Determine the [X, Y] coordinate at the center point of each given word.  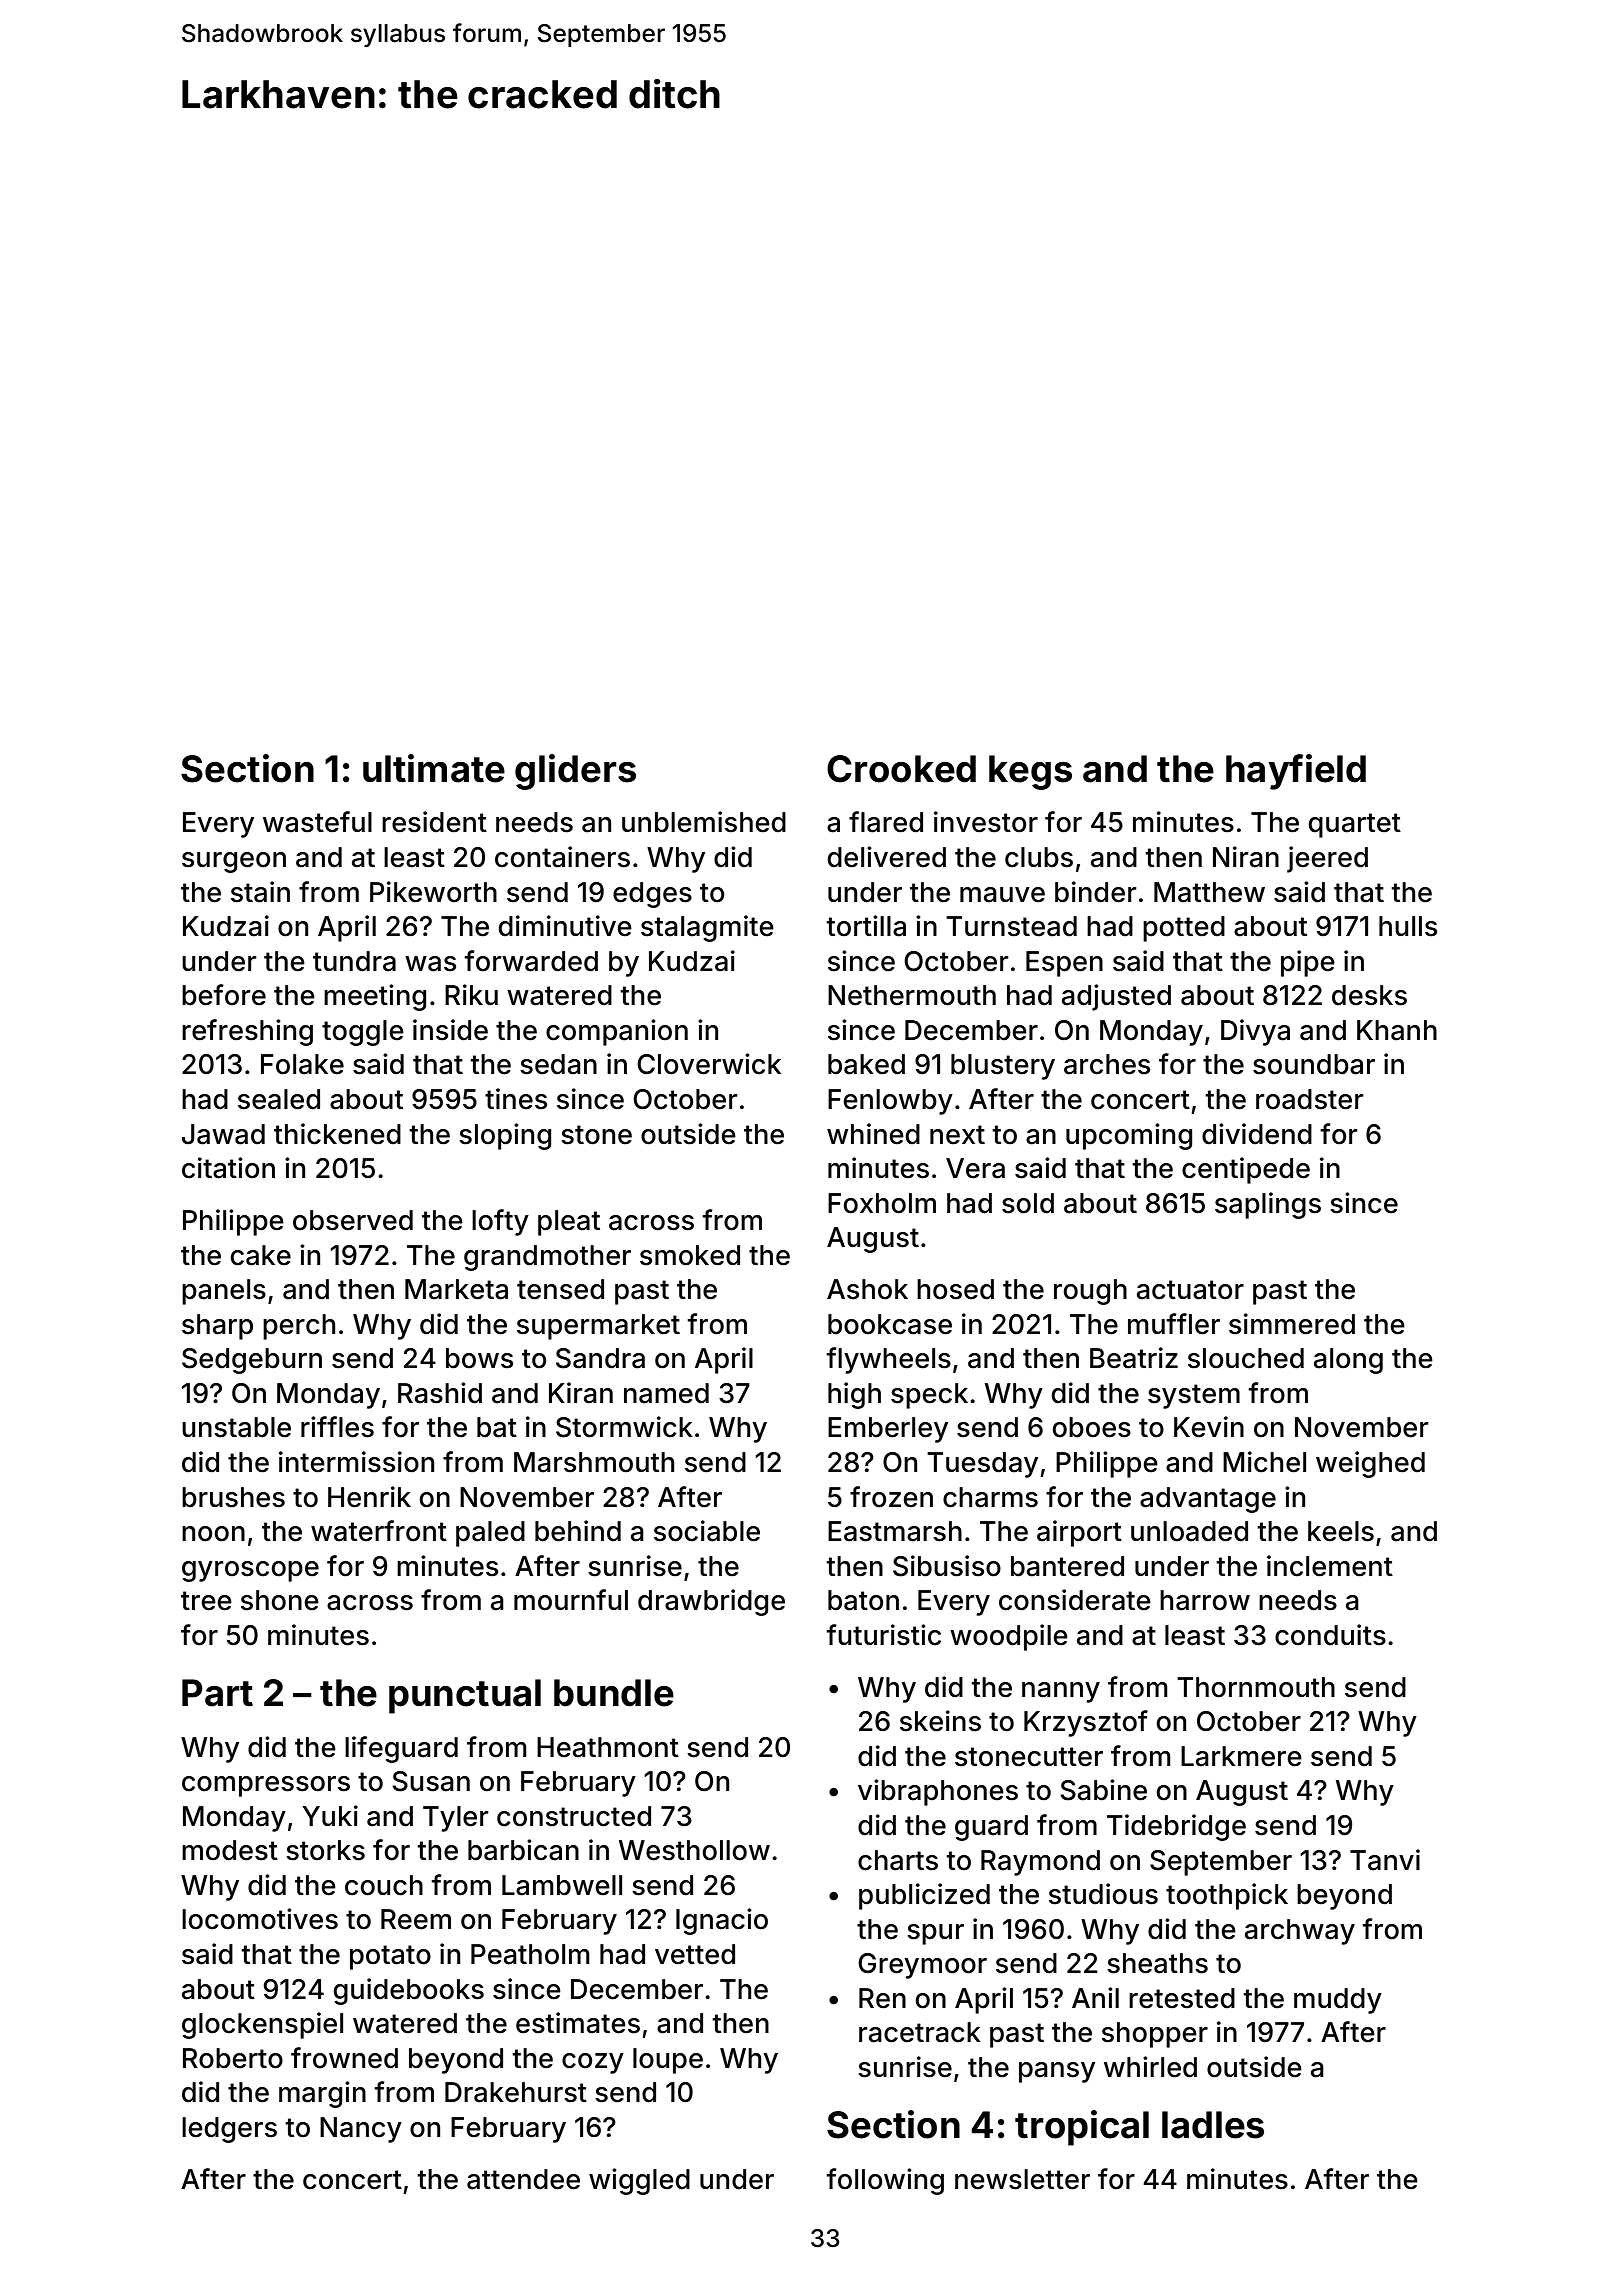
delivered [887, 857]
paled [490, 1534]
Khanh [1397, 1030]
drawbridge [711, 1602]
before [224, 995]
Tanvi [1385, 1860]
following [885, 2181]
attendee [523, 2179]
